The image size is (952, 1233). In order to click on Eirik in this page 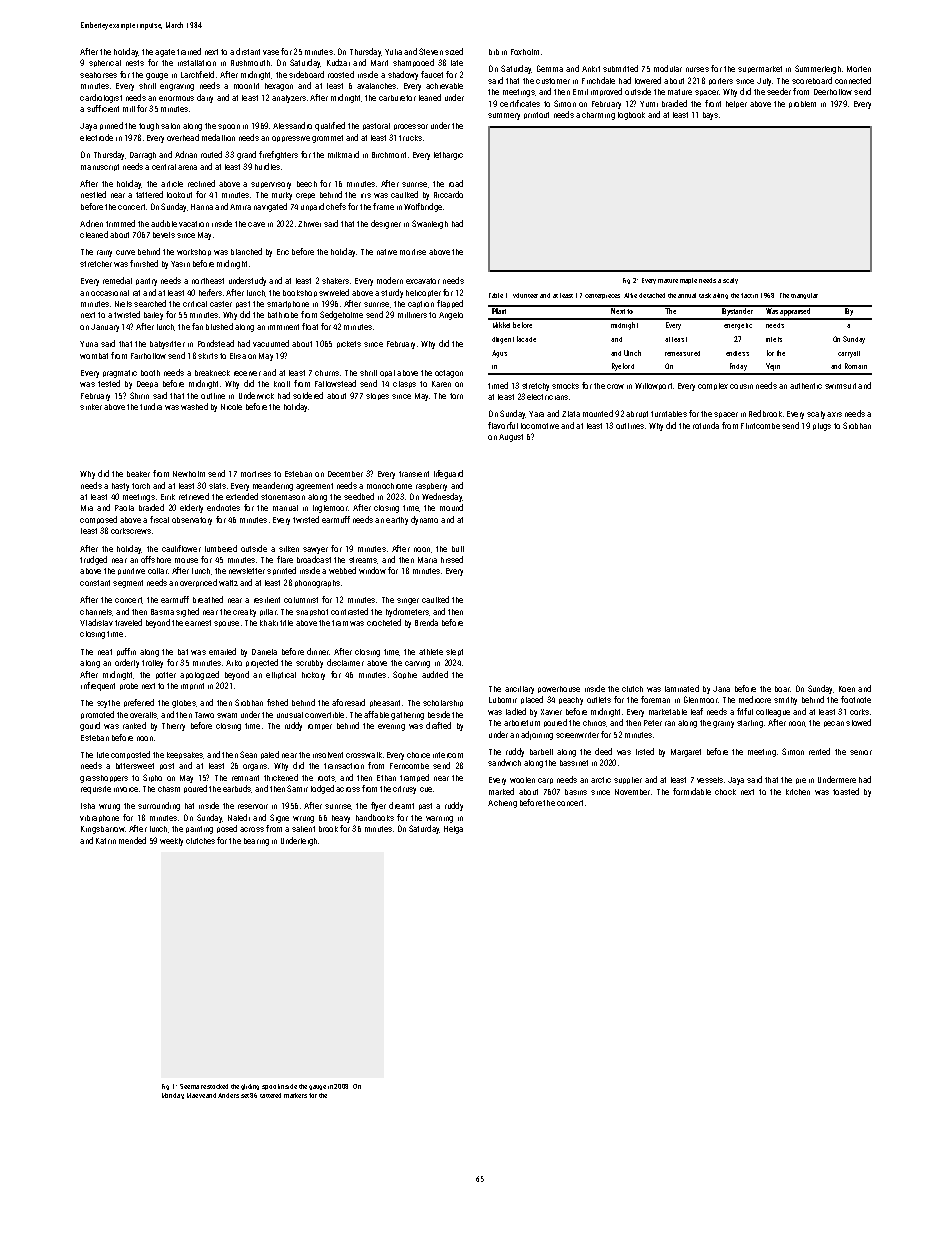, I will do `click(168, 497)`.
